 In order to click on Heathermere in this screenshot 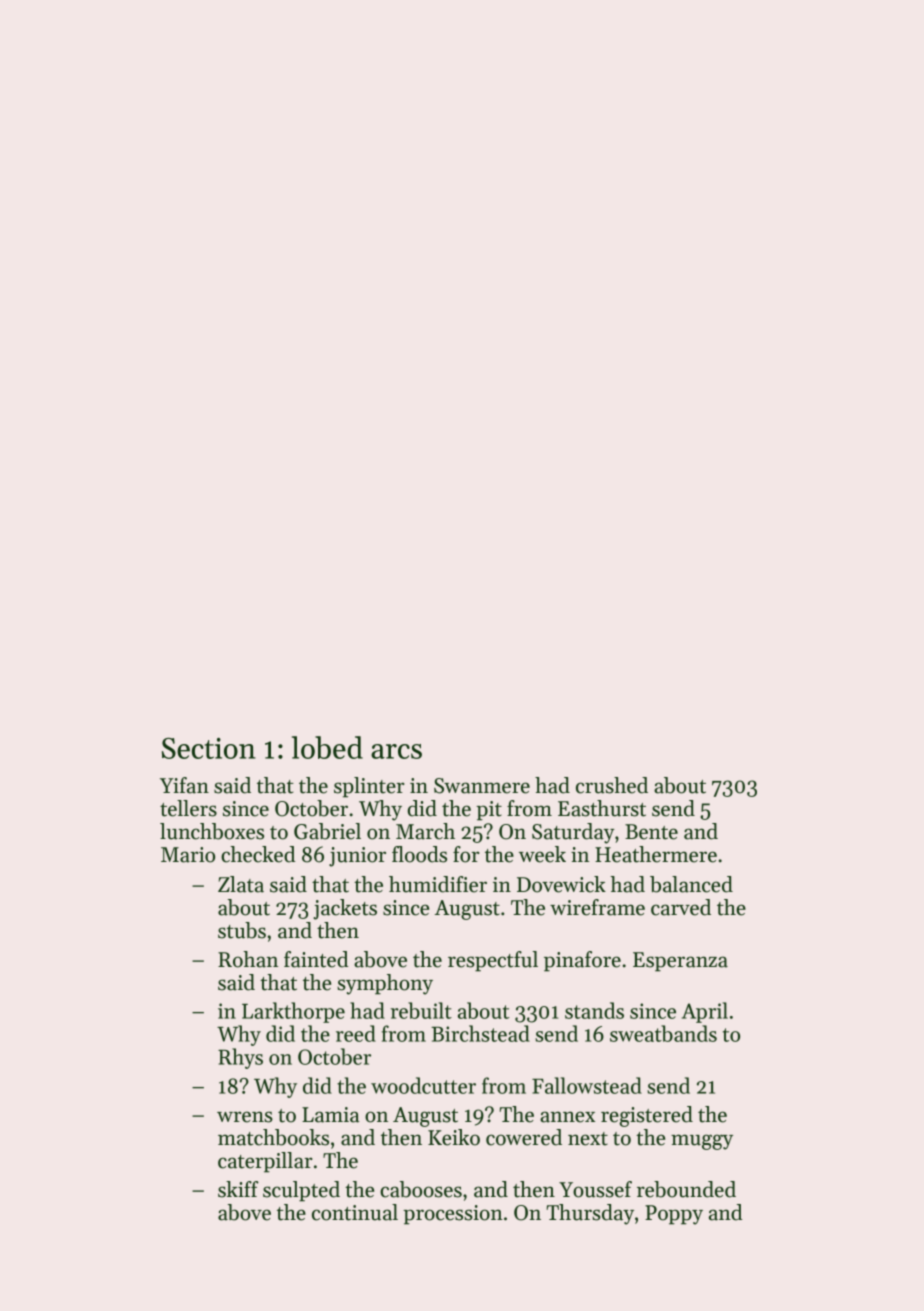, I will do `click(656, 854)`.
